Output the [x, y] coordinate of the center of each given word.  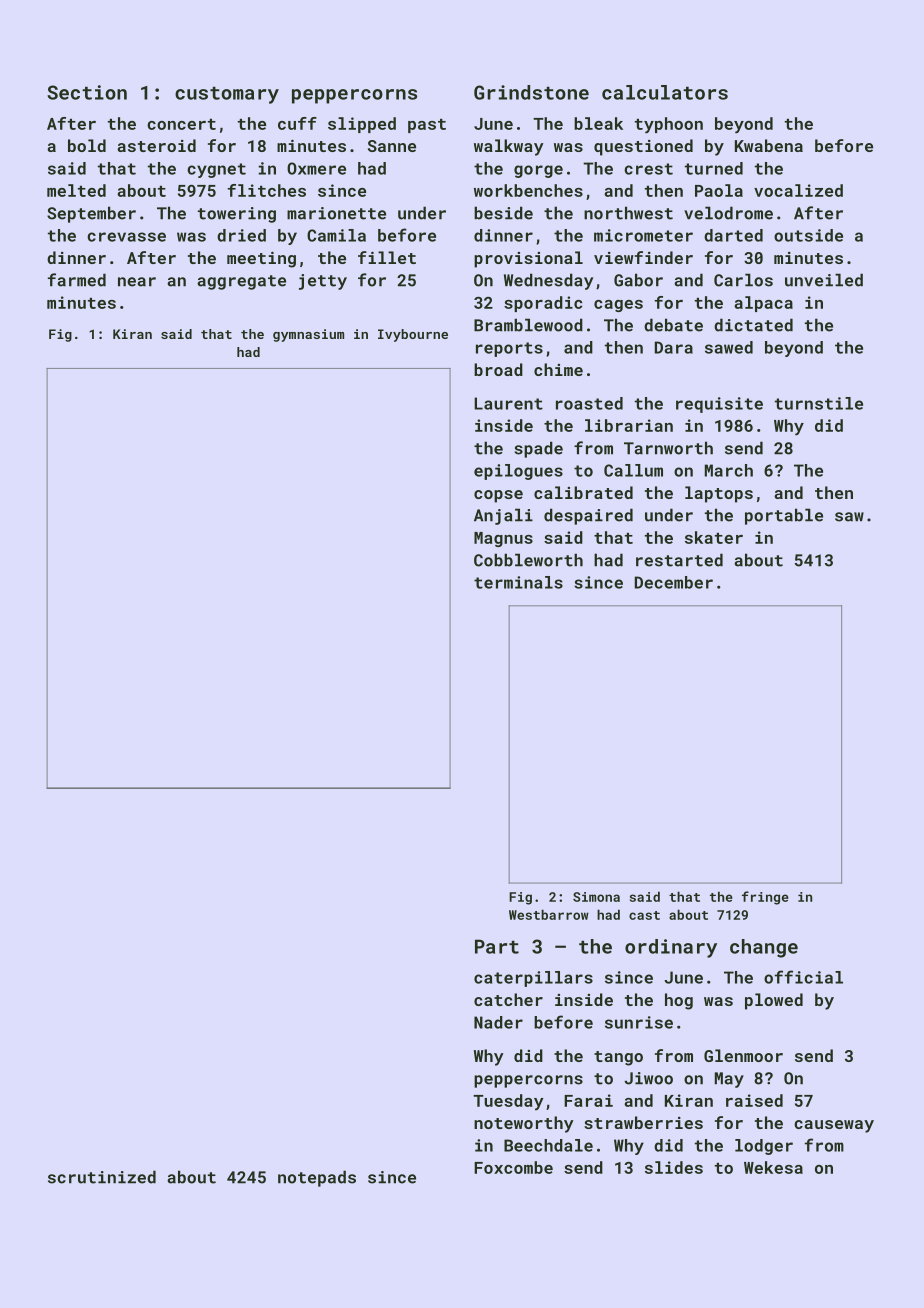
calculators [665, 92]
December [674, 582]
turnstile [819, 403]
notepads [317, 1178]
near [137, 282]
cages [618, 306]
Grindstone [531, 92]
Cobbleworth [528, 560]
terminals [518, 582]
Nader [498, 1022]
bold [87, 145]
